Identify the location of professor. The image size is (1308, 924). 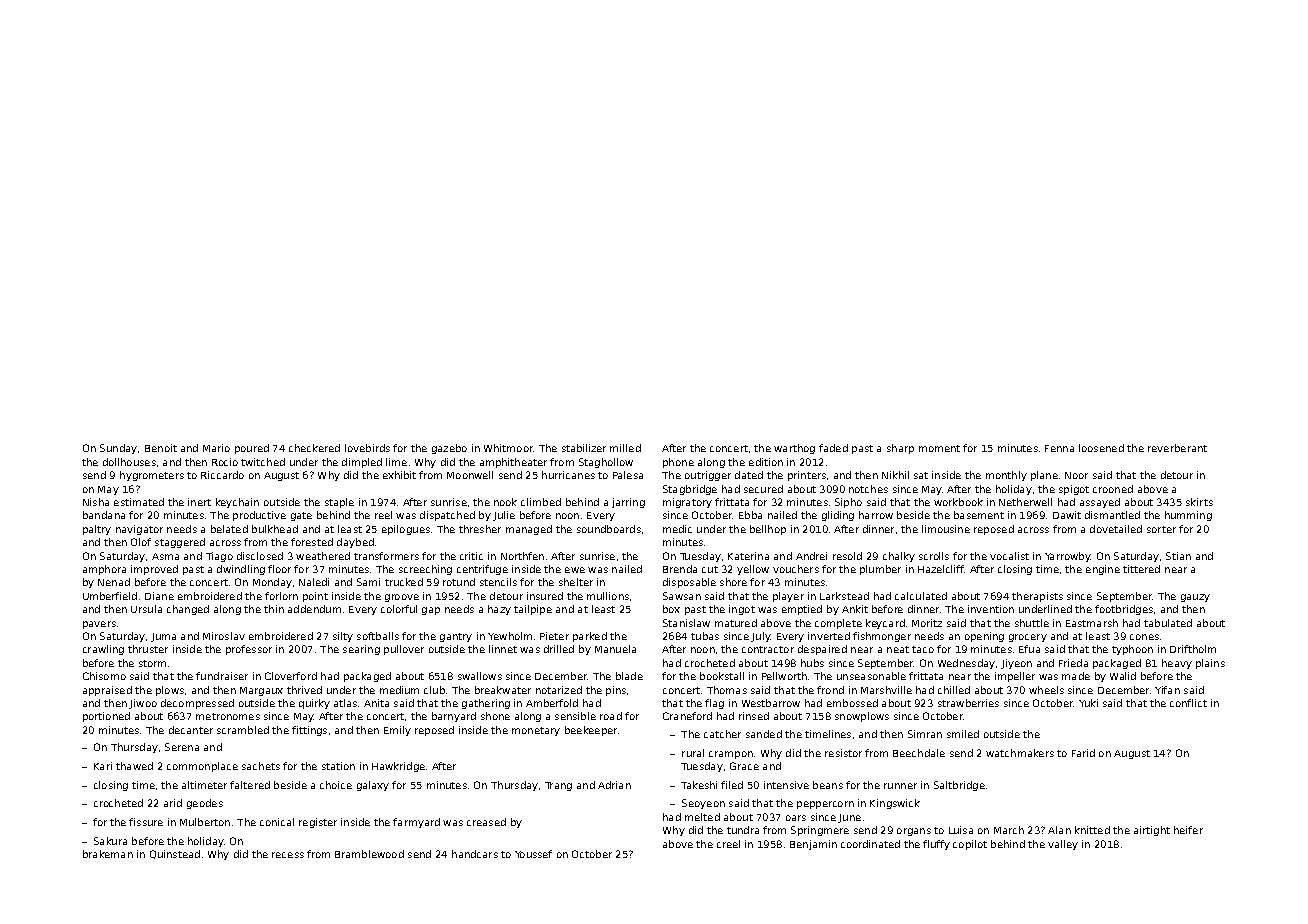
(249, 650).
